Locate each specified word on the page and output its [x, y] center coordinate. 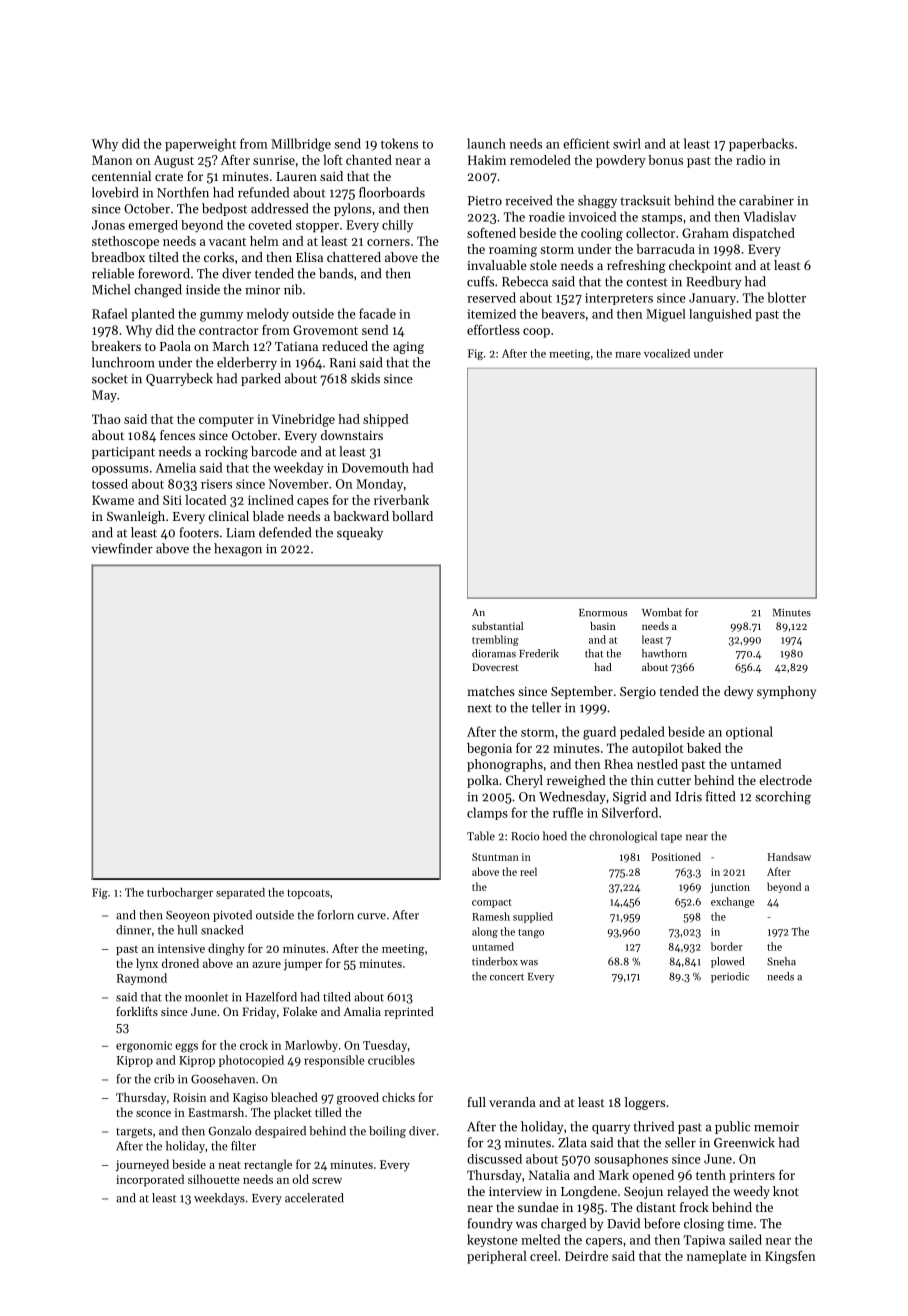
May [104, 396]
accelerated [314, 1198]
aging [408, 348]
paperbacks [761, 144]
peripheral [497, 1257]
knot [786, 1191]
